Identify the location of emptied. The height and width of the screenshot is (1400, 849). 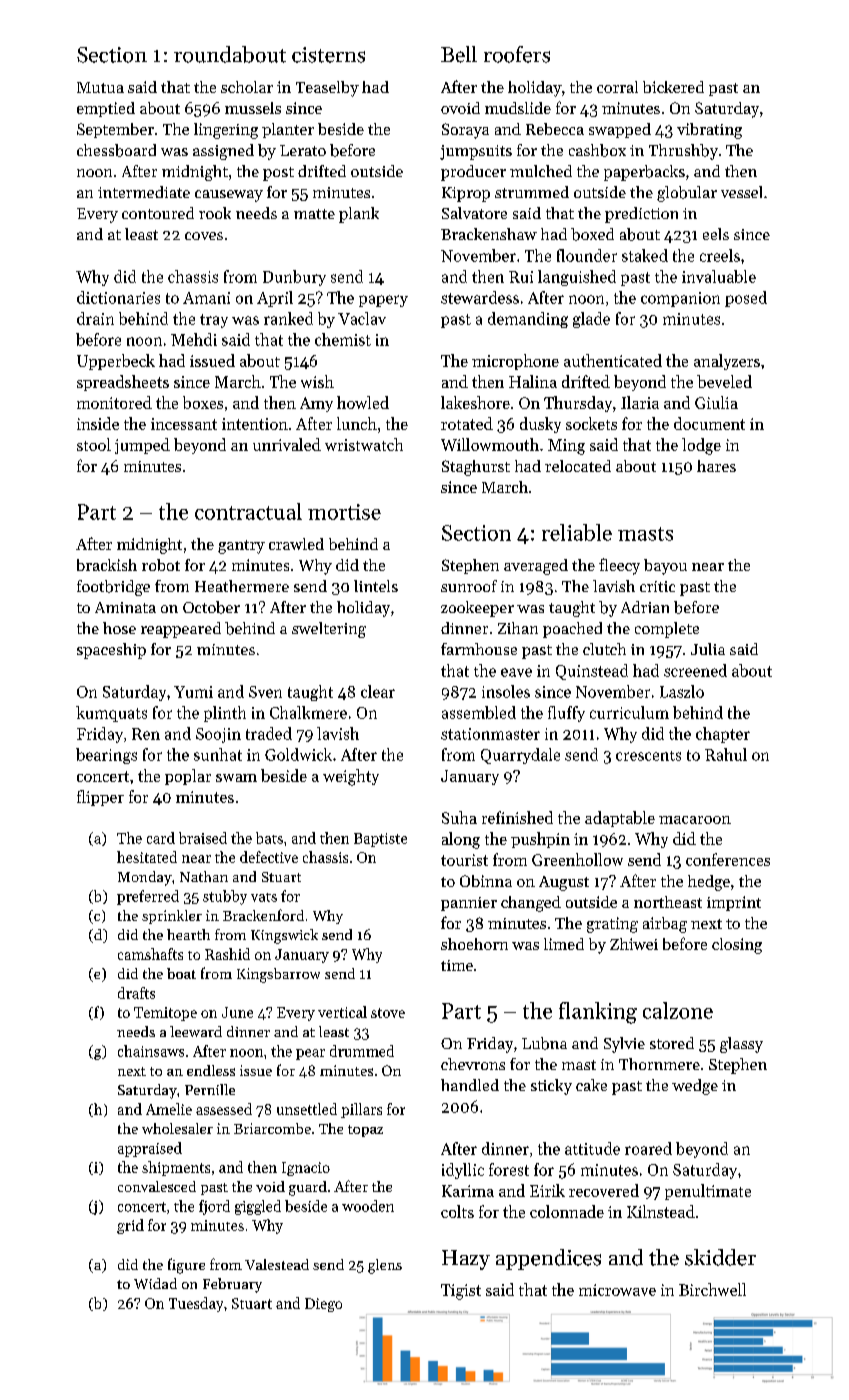
(106, 109).
